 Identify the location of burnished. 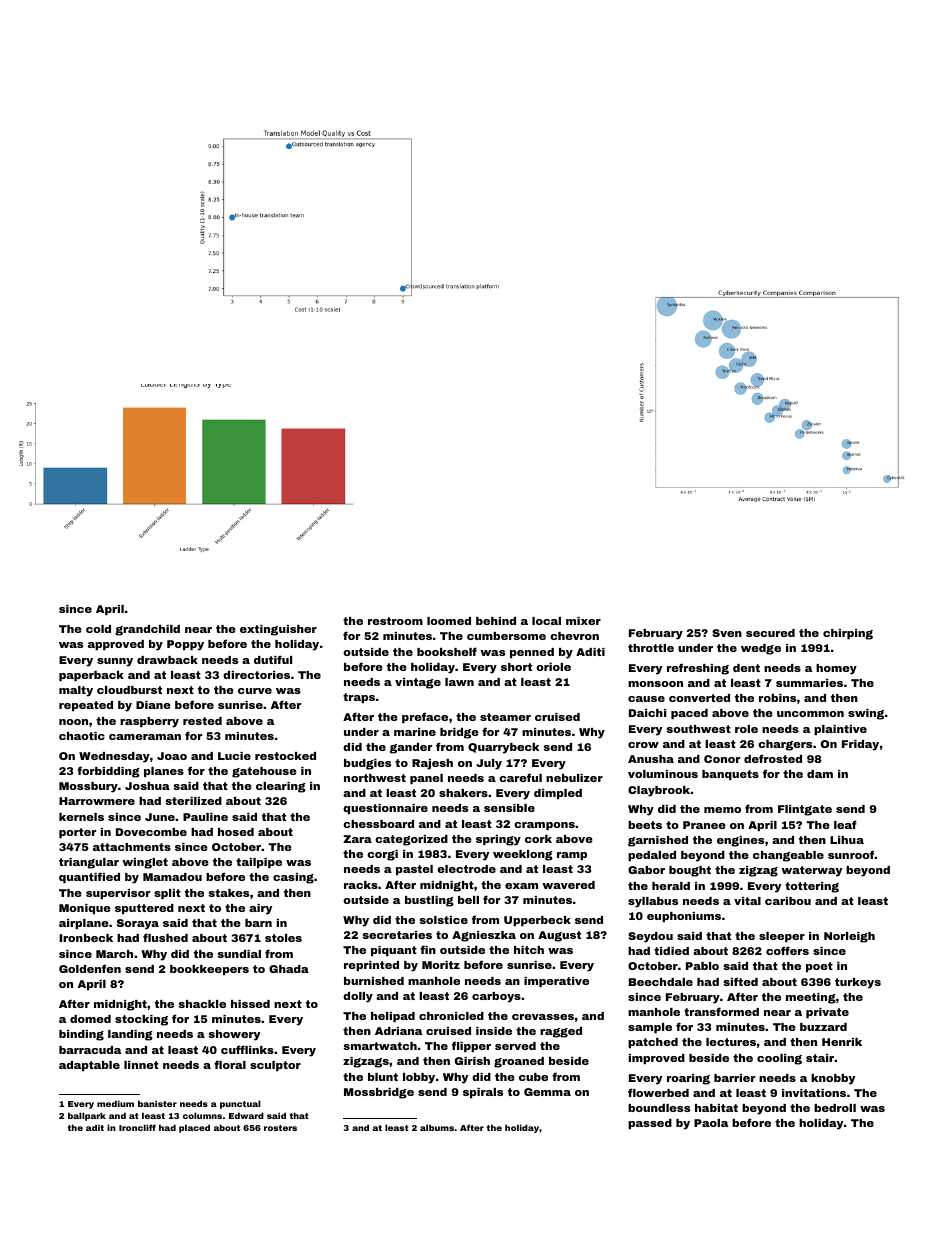
(374, 981).
